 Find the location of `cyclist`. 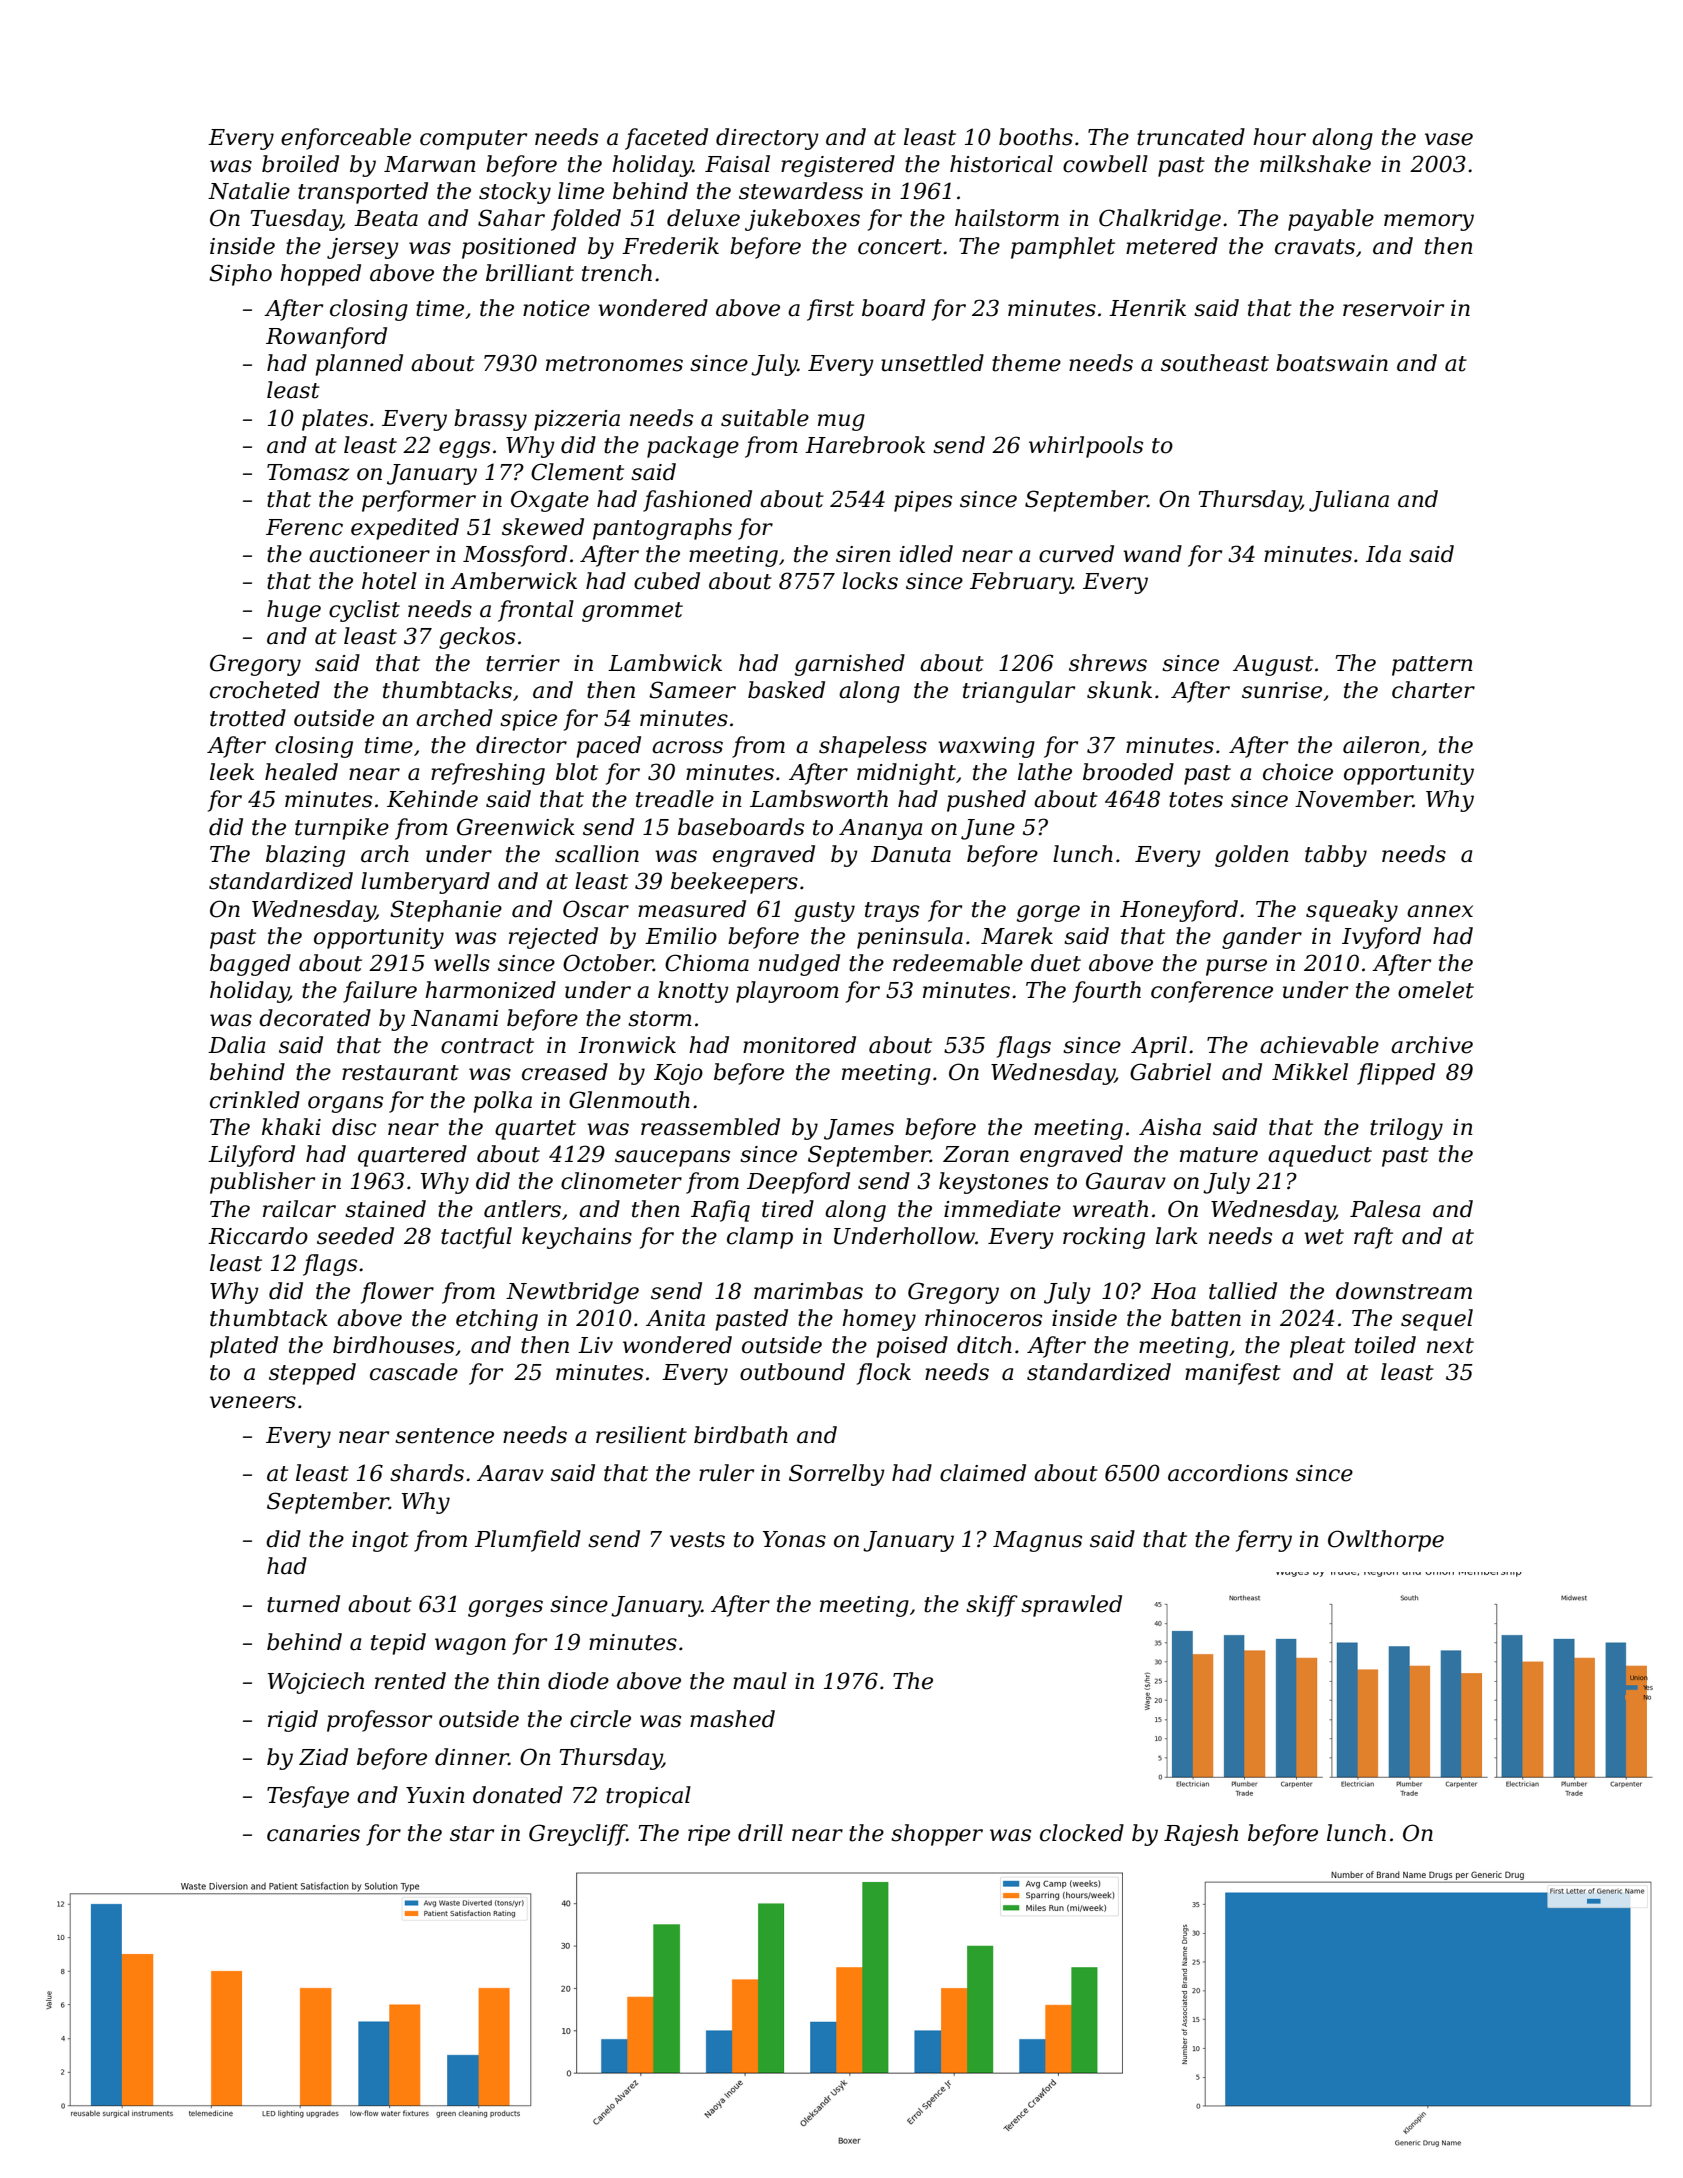

cyclist is located at coordinates (364, 611).
